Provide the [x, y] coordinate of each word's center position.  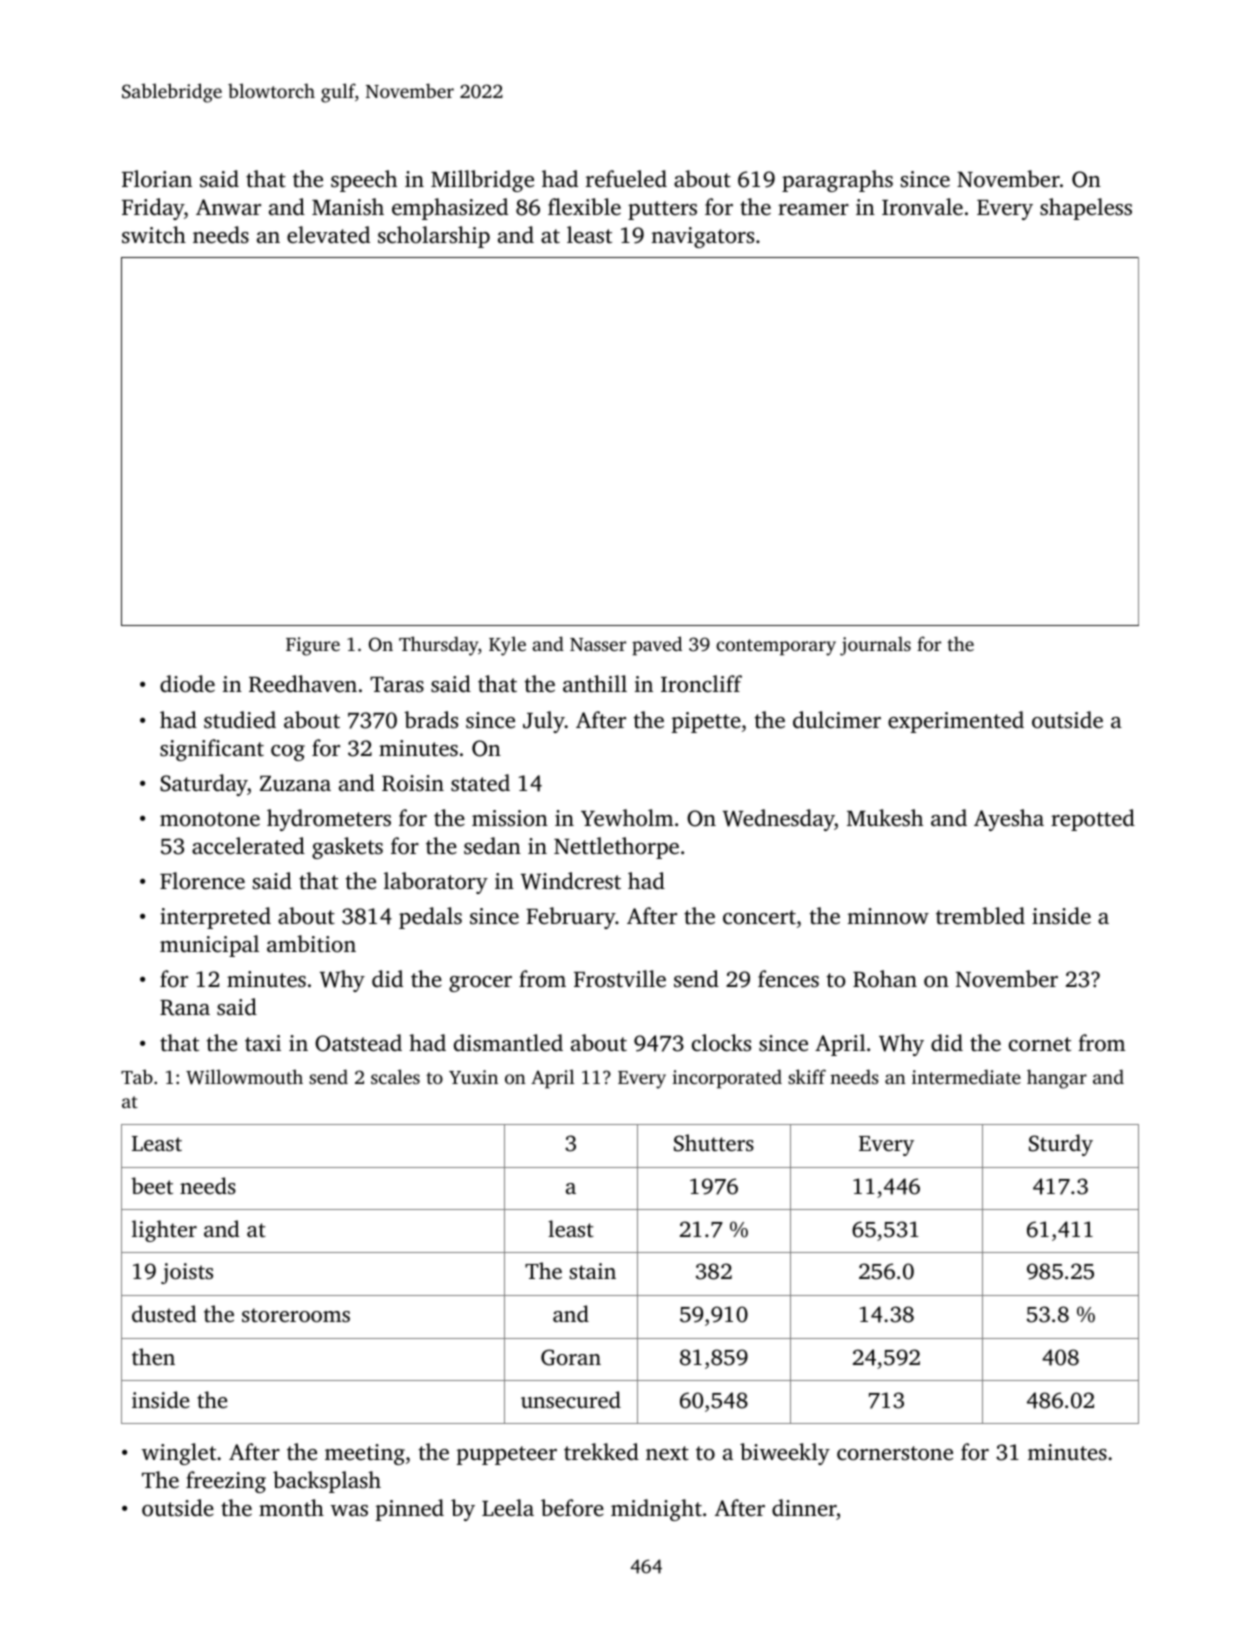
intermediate [966, 1076]
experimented [956, 722]
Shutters [714, 1143]
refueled [626, 179]
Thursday [438, 646]
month [291, 1507]
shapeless [1086, 209]
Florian [157, 178]
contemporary [776, 647]
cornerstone [895, 1453]
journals [875, 646]
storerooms [296, 1315]
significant [212, 750]
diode [187, 684]
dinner [804, 1507]
